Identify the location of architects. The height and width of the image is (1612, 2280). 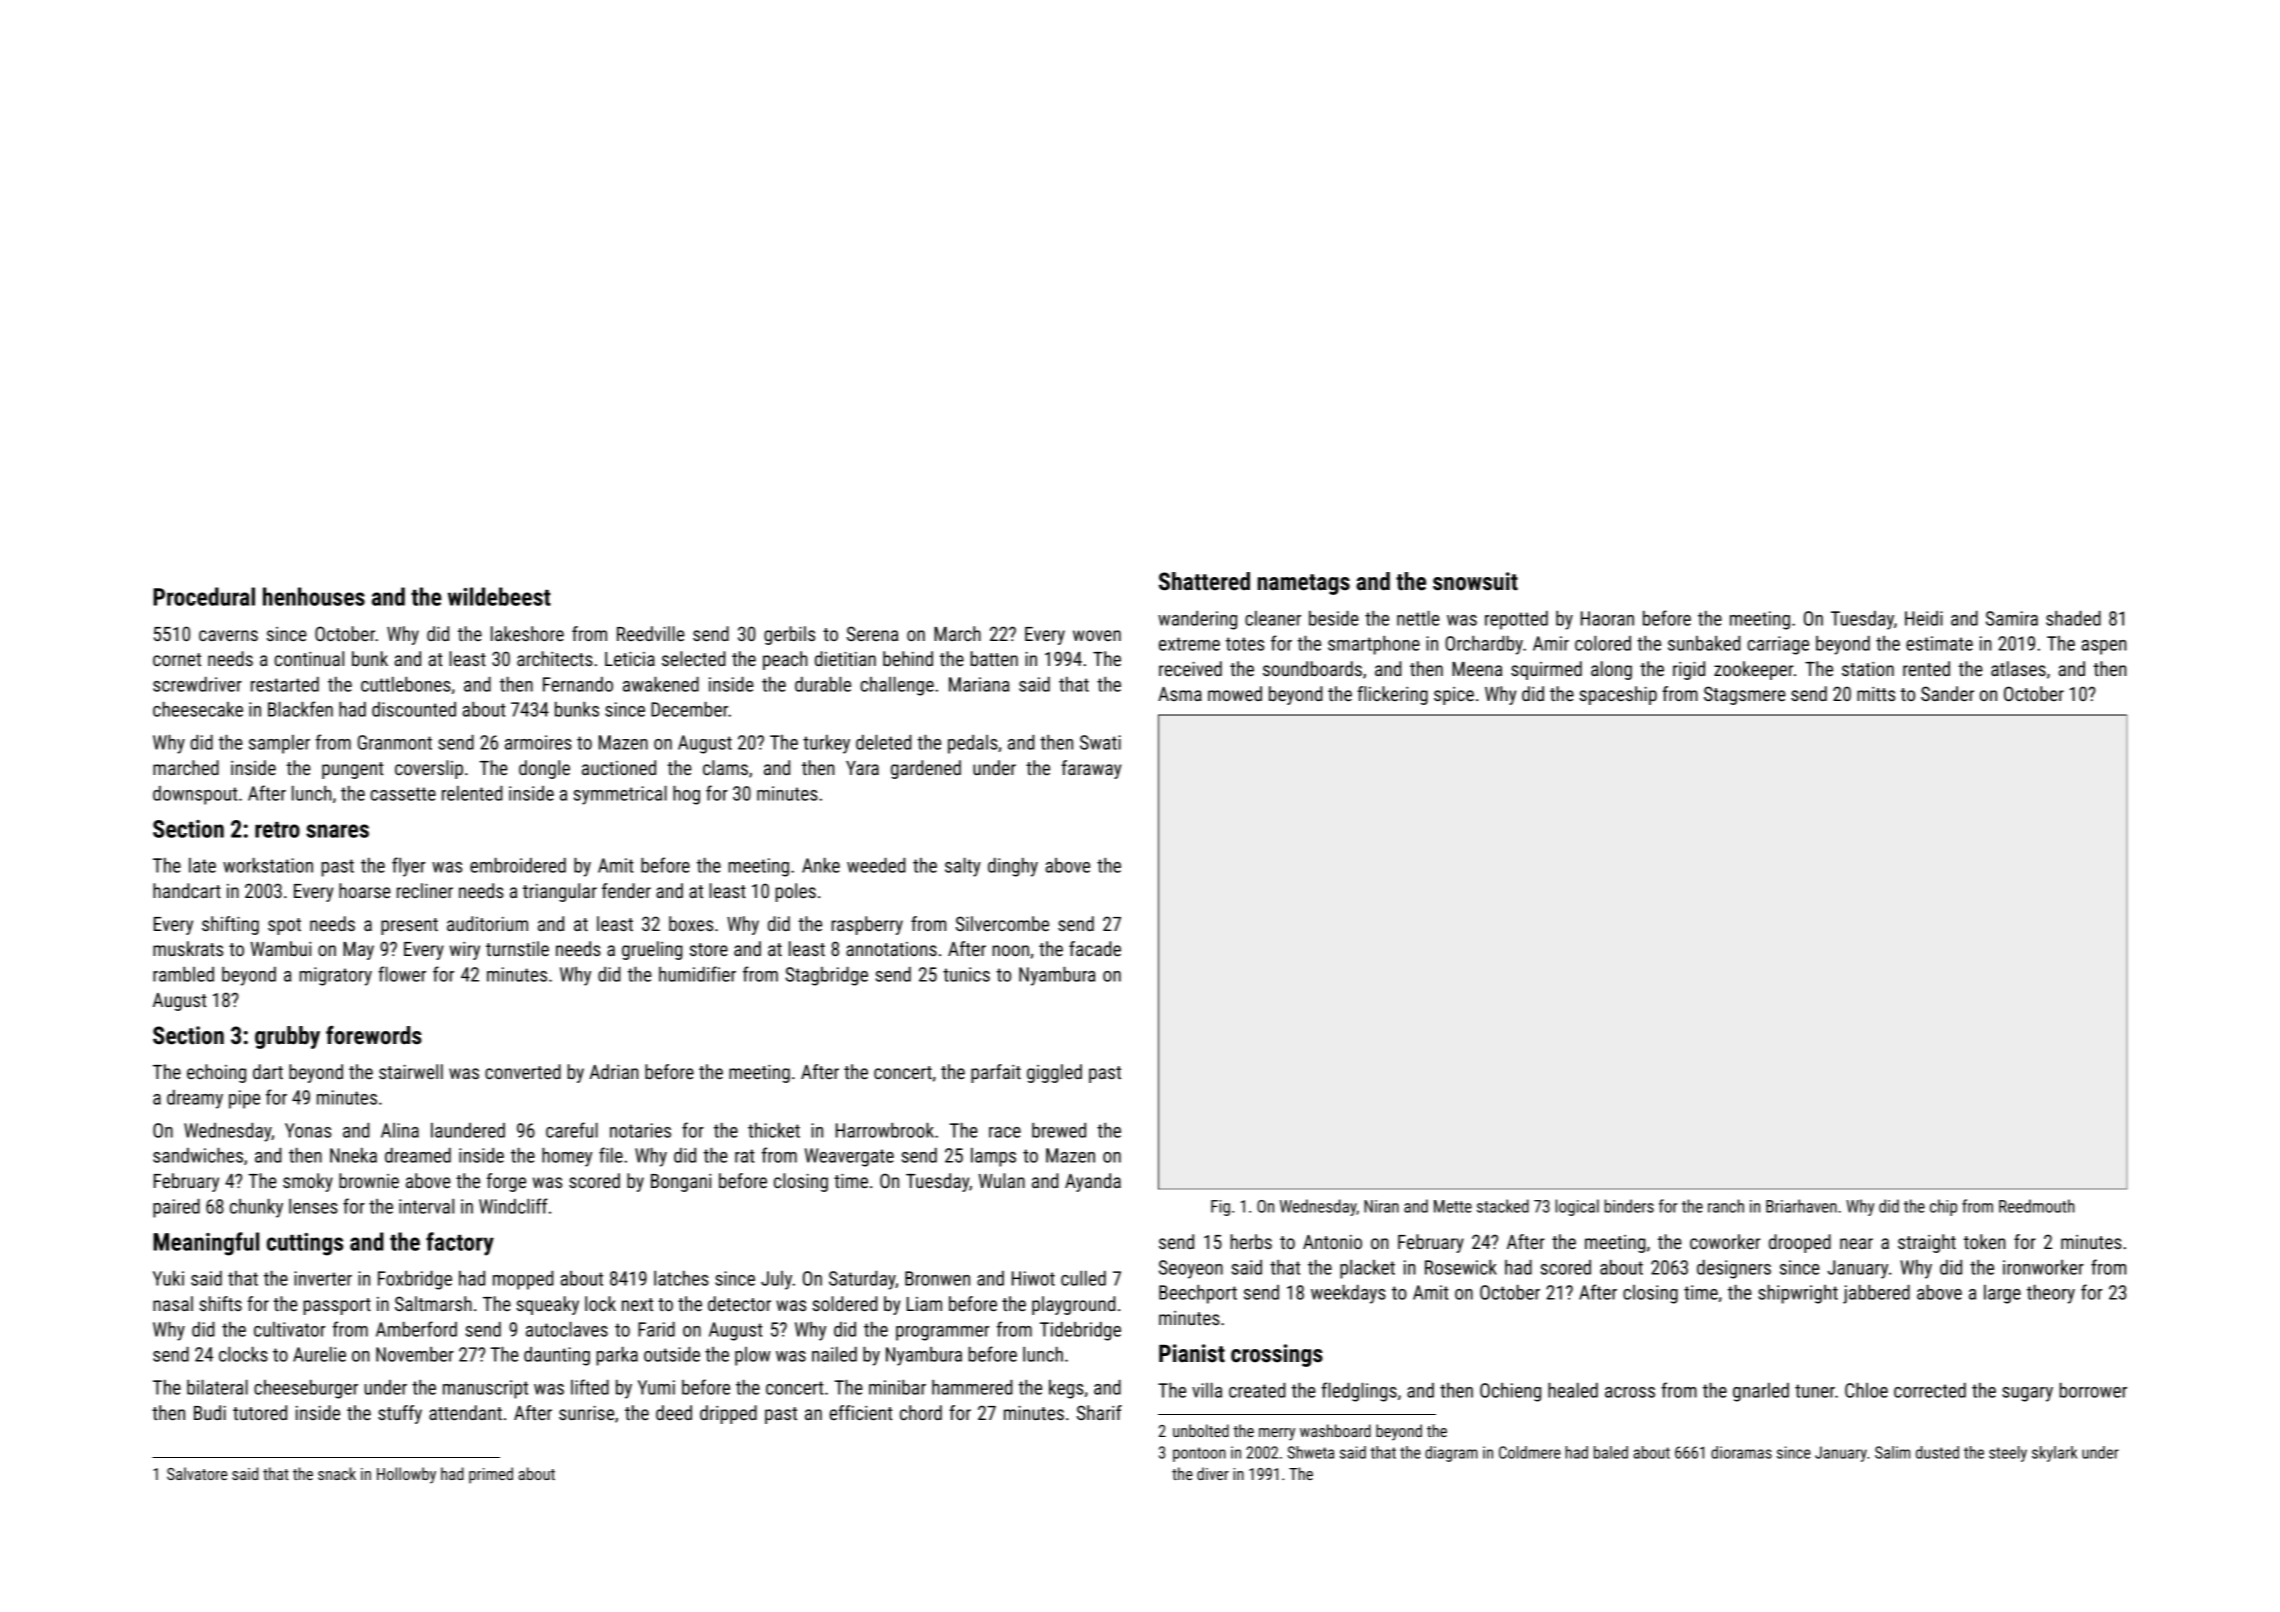
(555, 658).
